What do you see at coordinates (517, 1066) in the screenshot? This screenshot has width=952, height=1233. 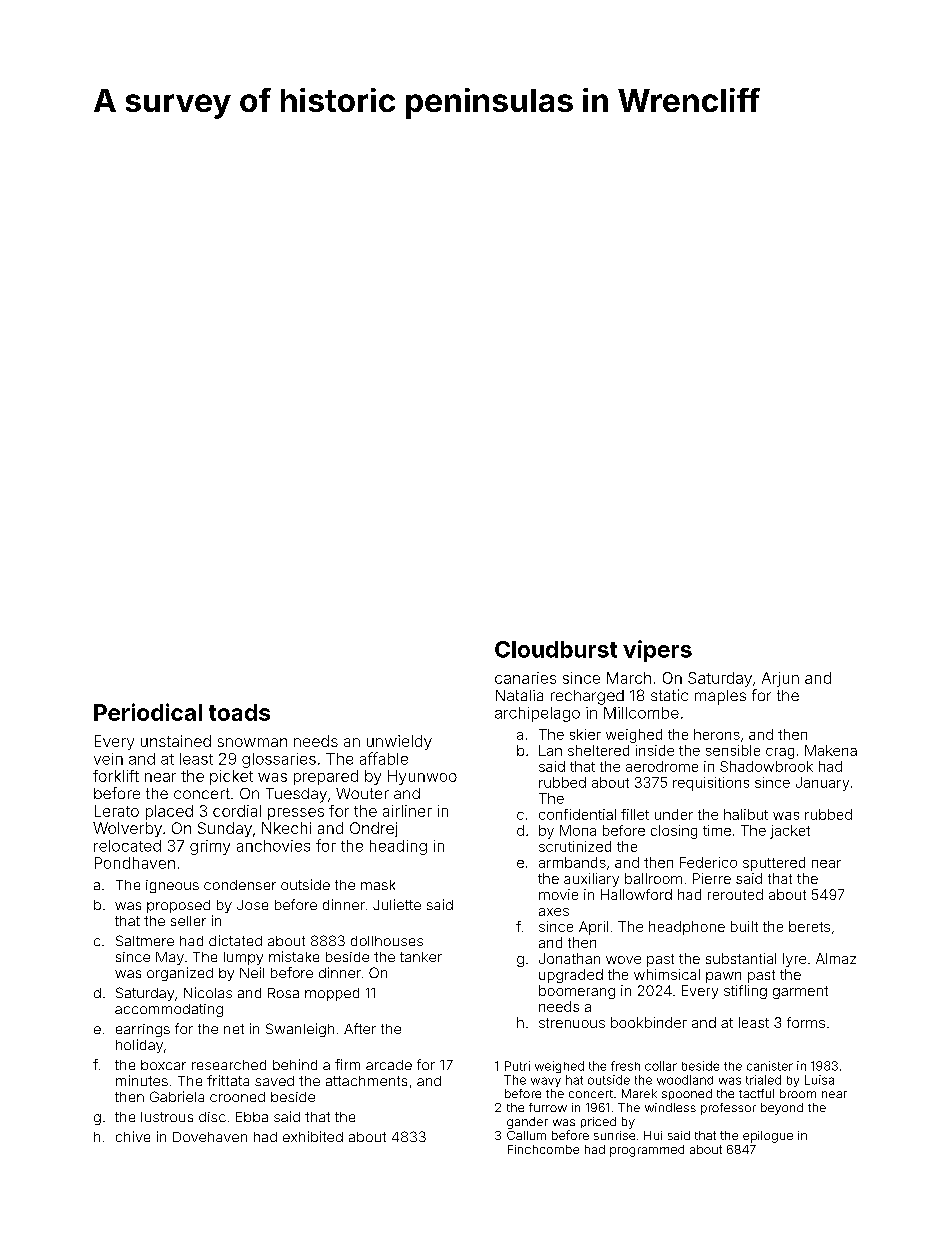 I see `Putri` at bounding box center [517, 1066].
